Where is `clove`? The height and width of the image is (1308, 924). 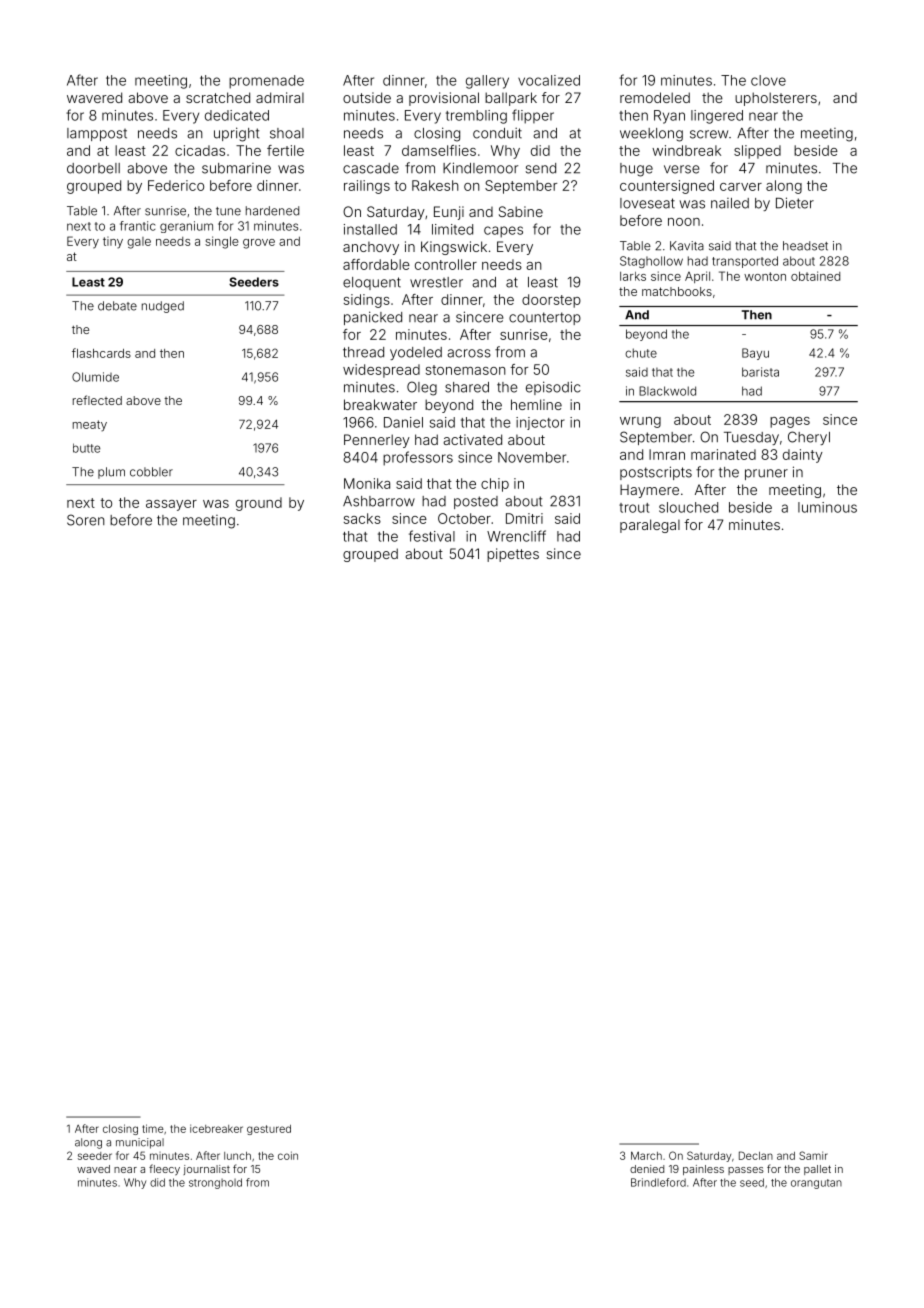
clove is located at coordinates (768, 80).
